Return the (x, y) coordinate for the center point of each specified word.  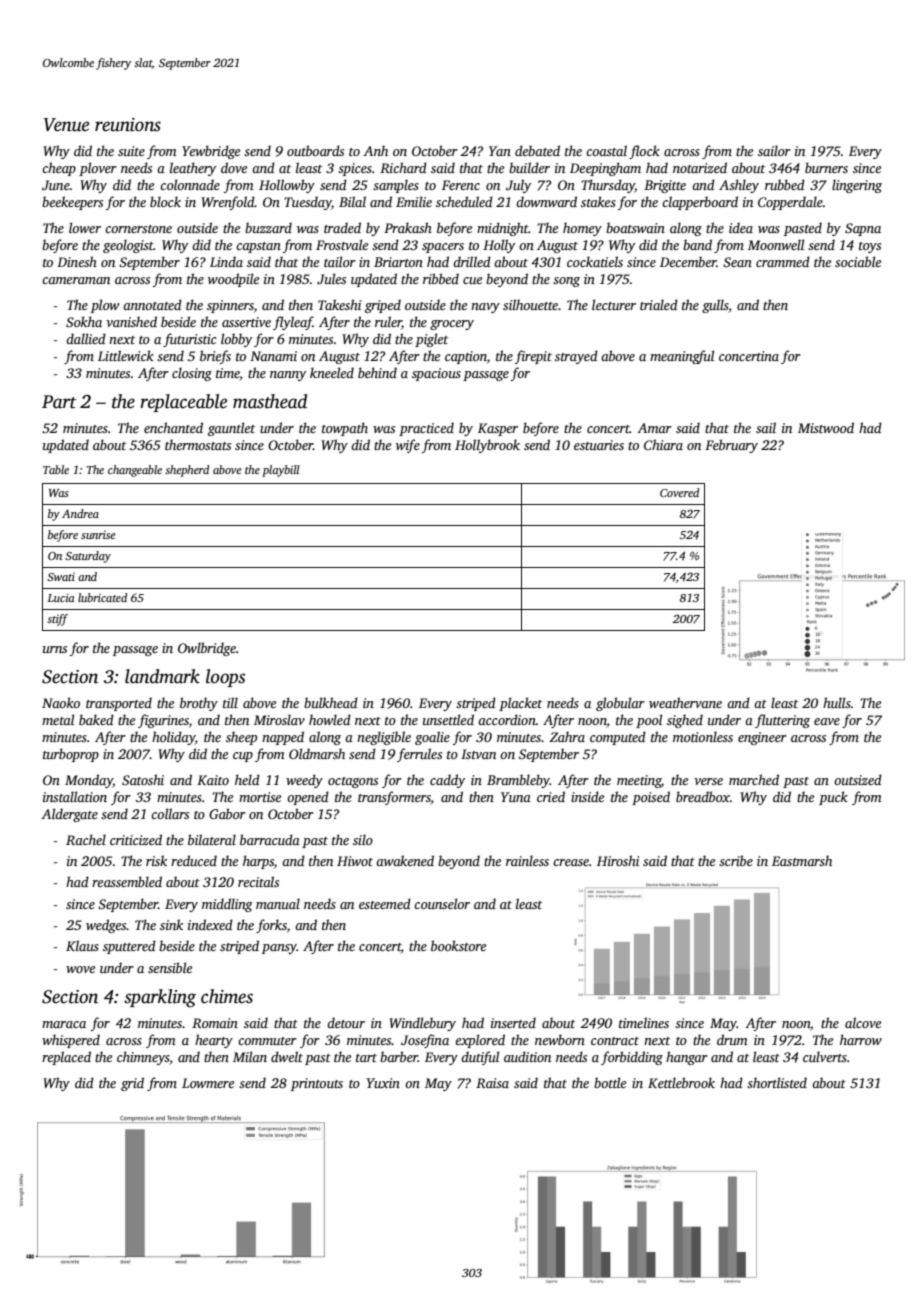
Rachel (86, 839)
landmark (162, 676)
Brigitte (665, 186)
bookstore (458, 945)
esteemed (385, 903)
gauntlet (231, 429)
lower (85, 227)
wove (80, 969)
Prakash (408, 227)
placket (520, 704)
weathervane (685, 702)
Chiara (663, 444)
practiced (426, 429)
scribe (736, 860)
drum (732, 1039)
